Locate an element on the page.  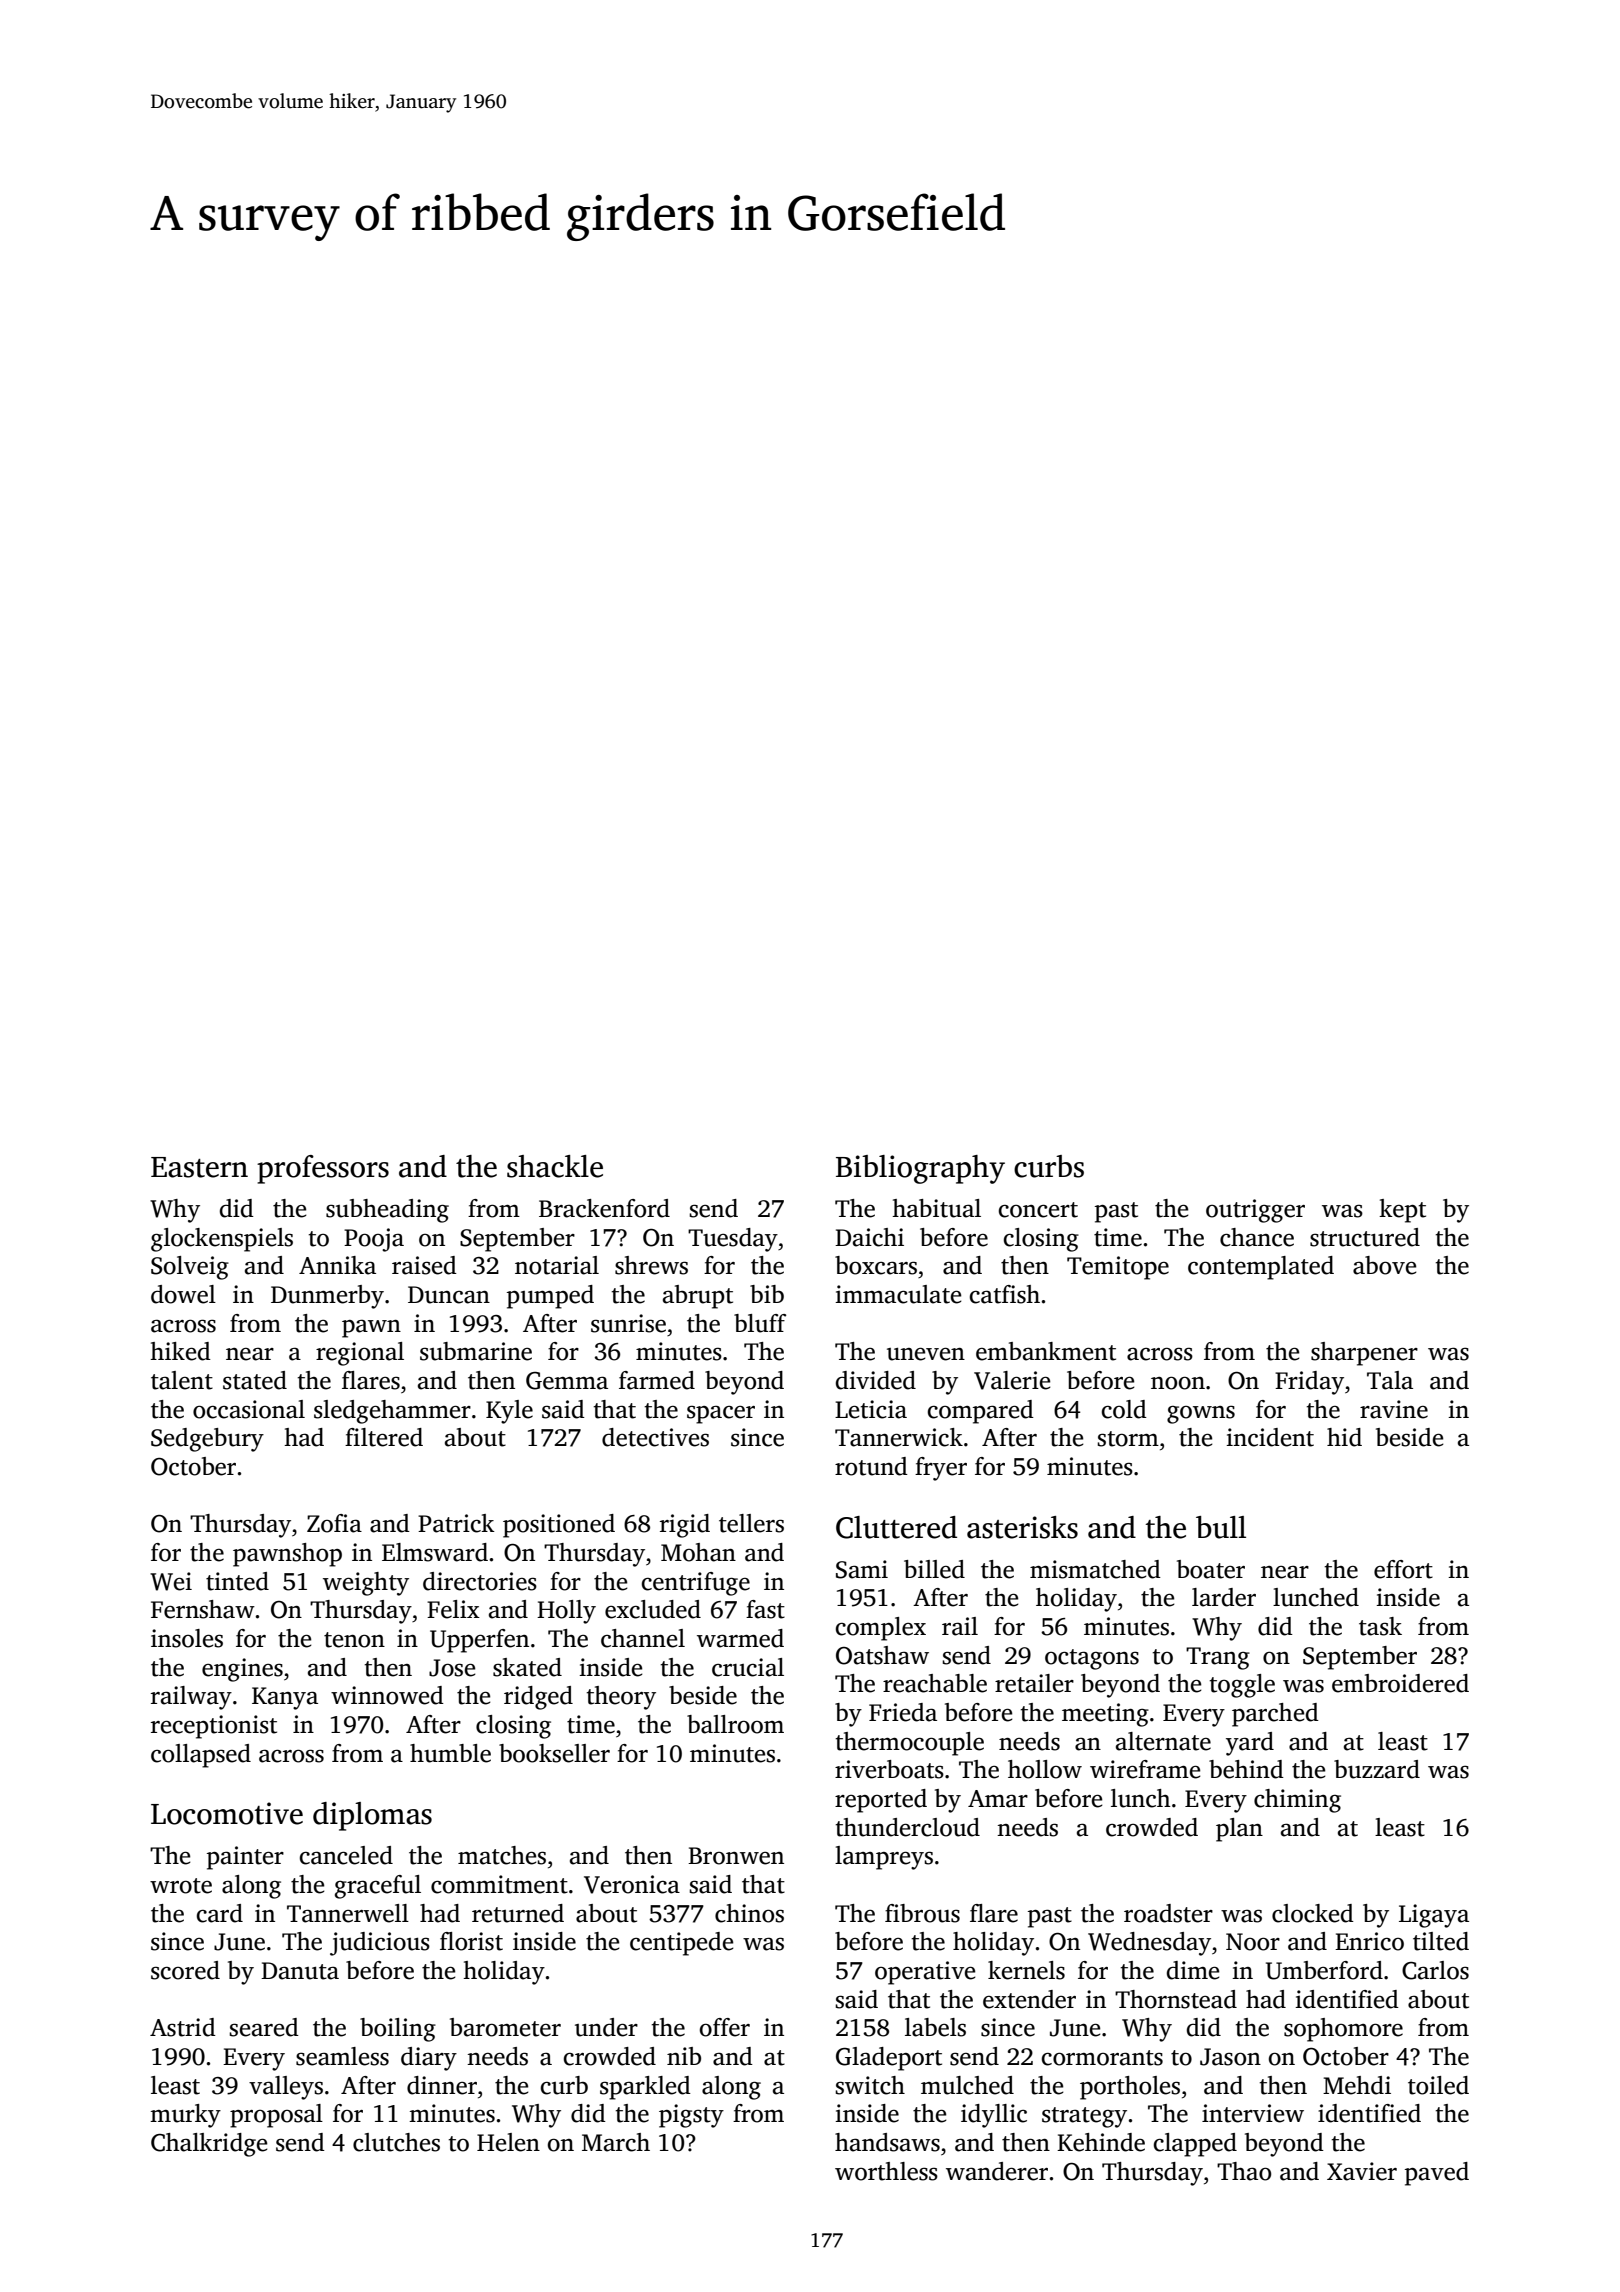
engines is located at coordinates (242, 1670).
